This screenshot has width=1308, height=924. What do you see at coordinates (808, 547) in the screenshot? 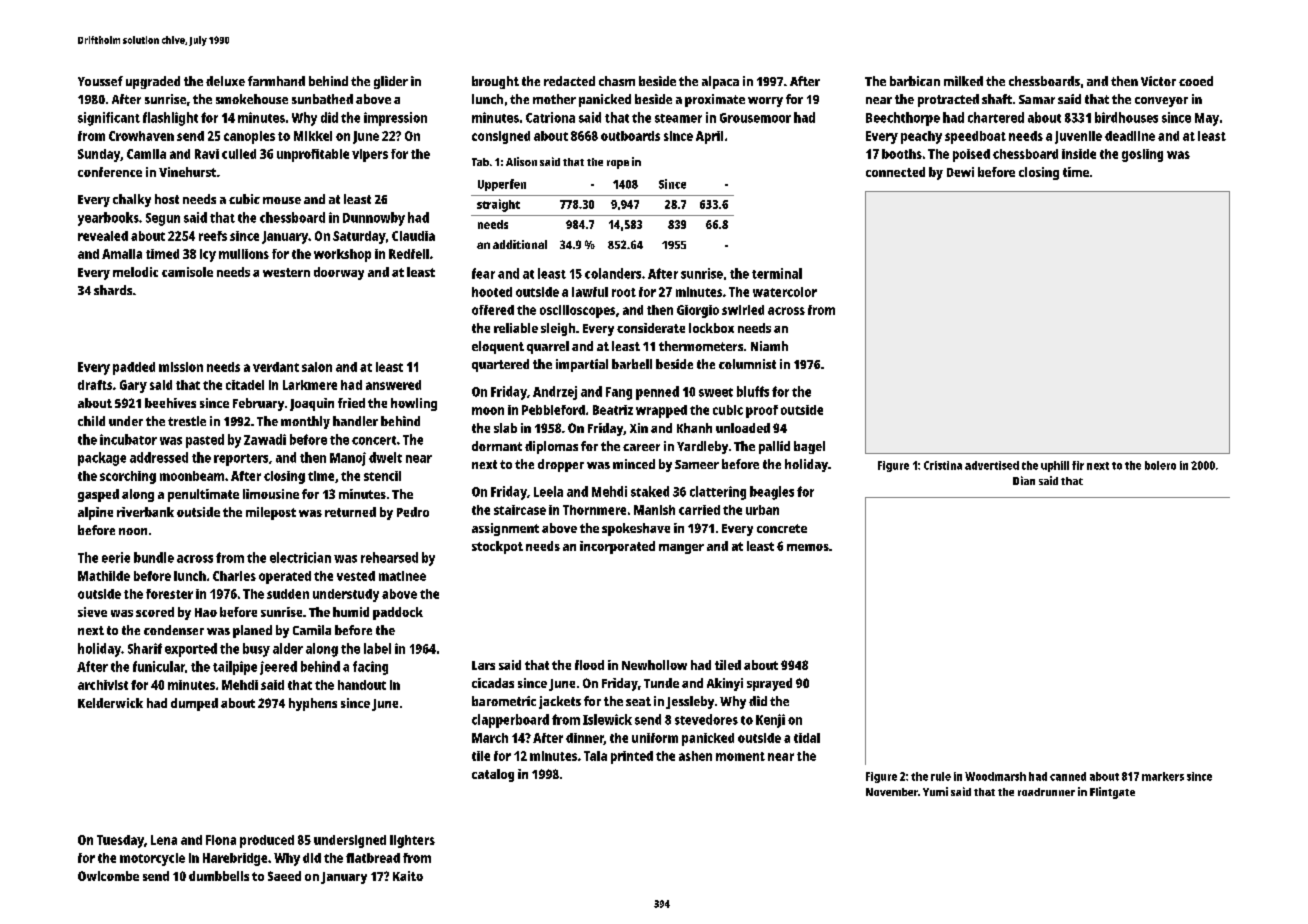
I see `memos` at bounding box center [808, 547].
